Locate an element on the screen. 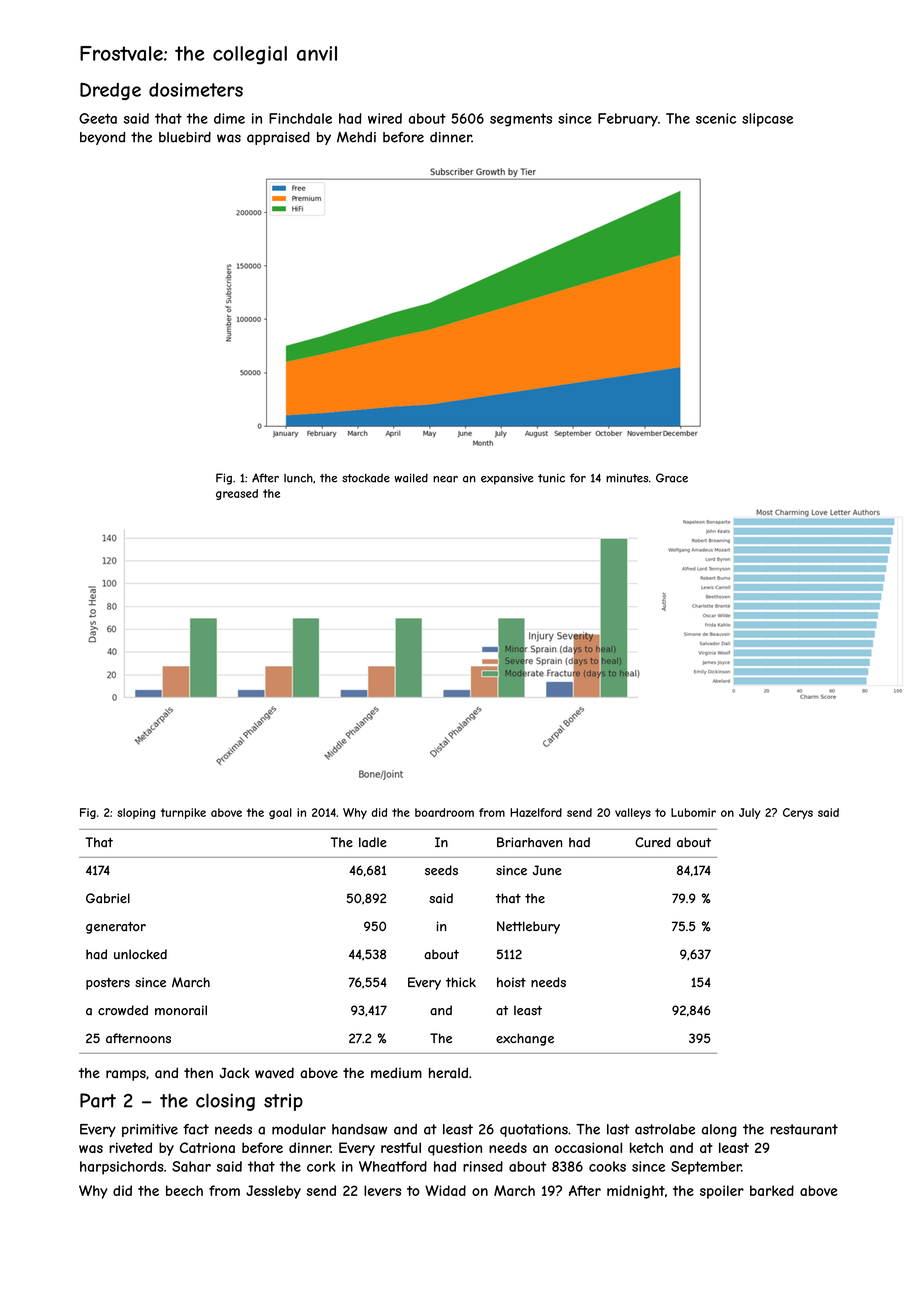 This screenshot has width=924, height=1308. Jessleby is located at coordinates (273, 1192).
